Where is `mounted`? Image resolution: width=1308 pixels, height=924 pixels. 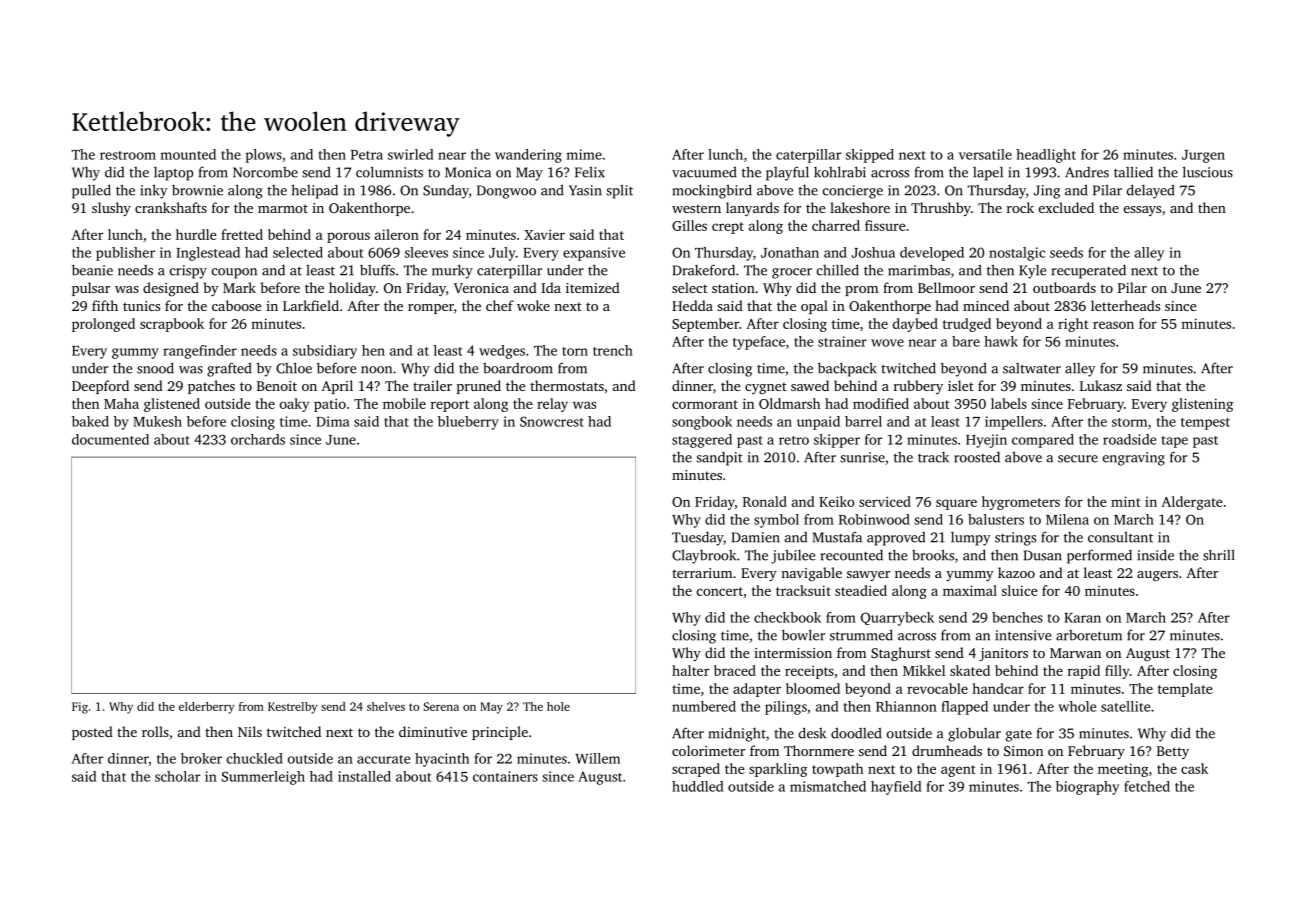
mounted is located at coordinates (188, 154).
